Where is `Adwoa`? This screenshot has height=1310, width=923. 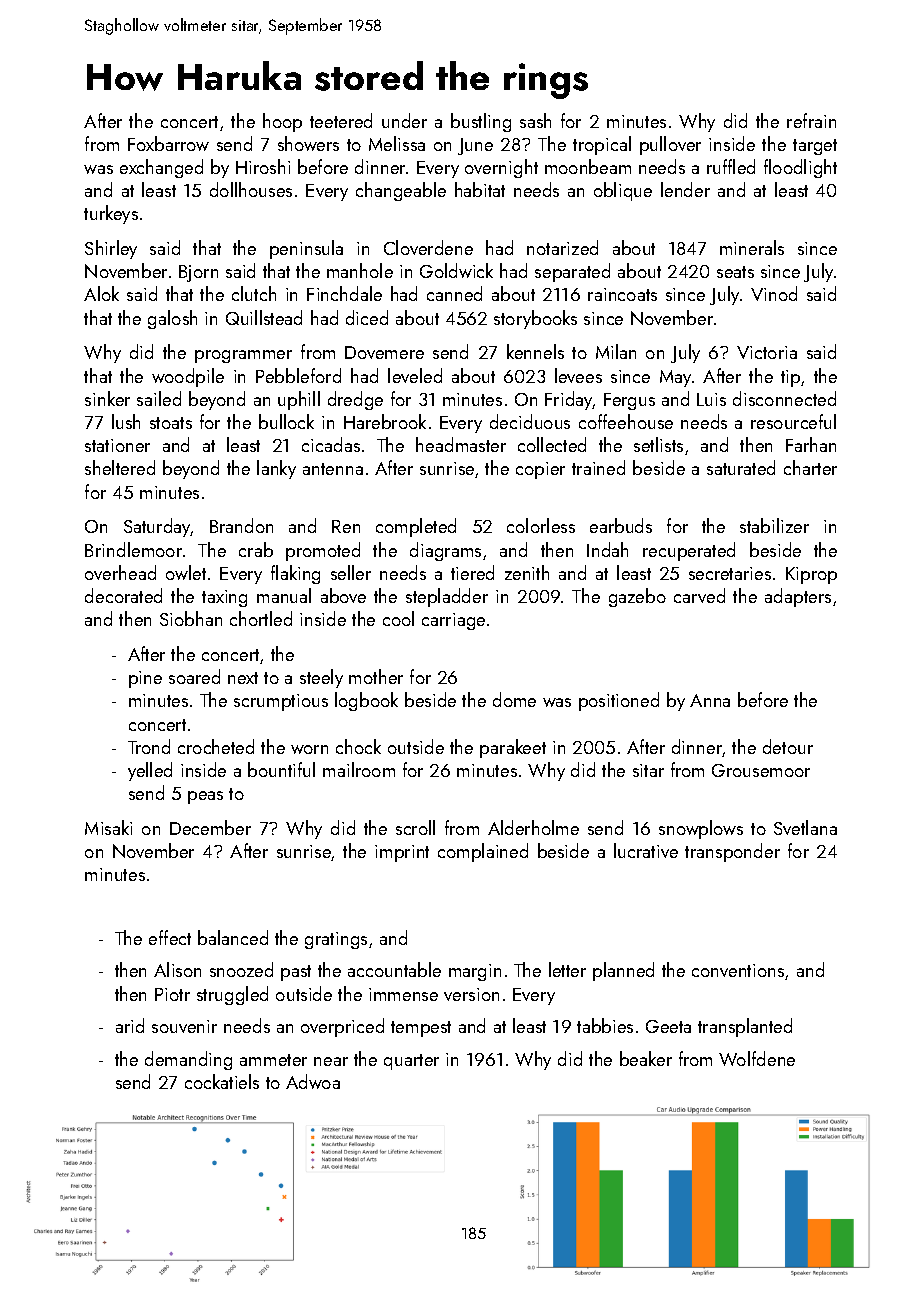
Adwoa is located at coordinates (313, 1081).
